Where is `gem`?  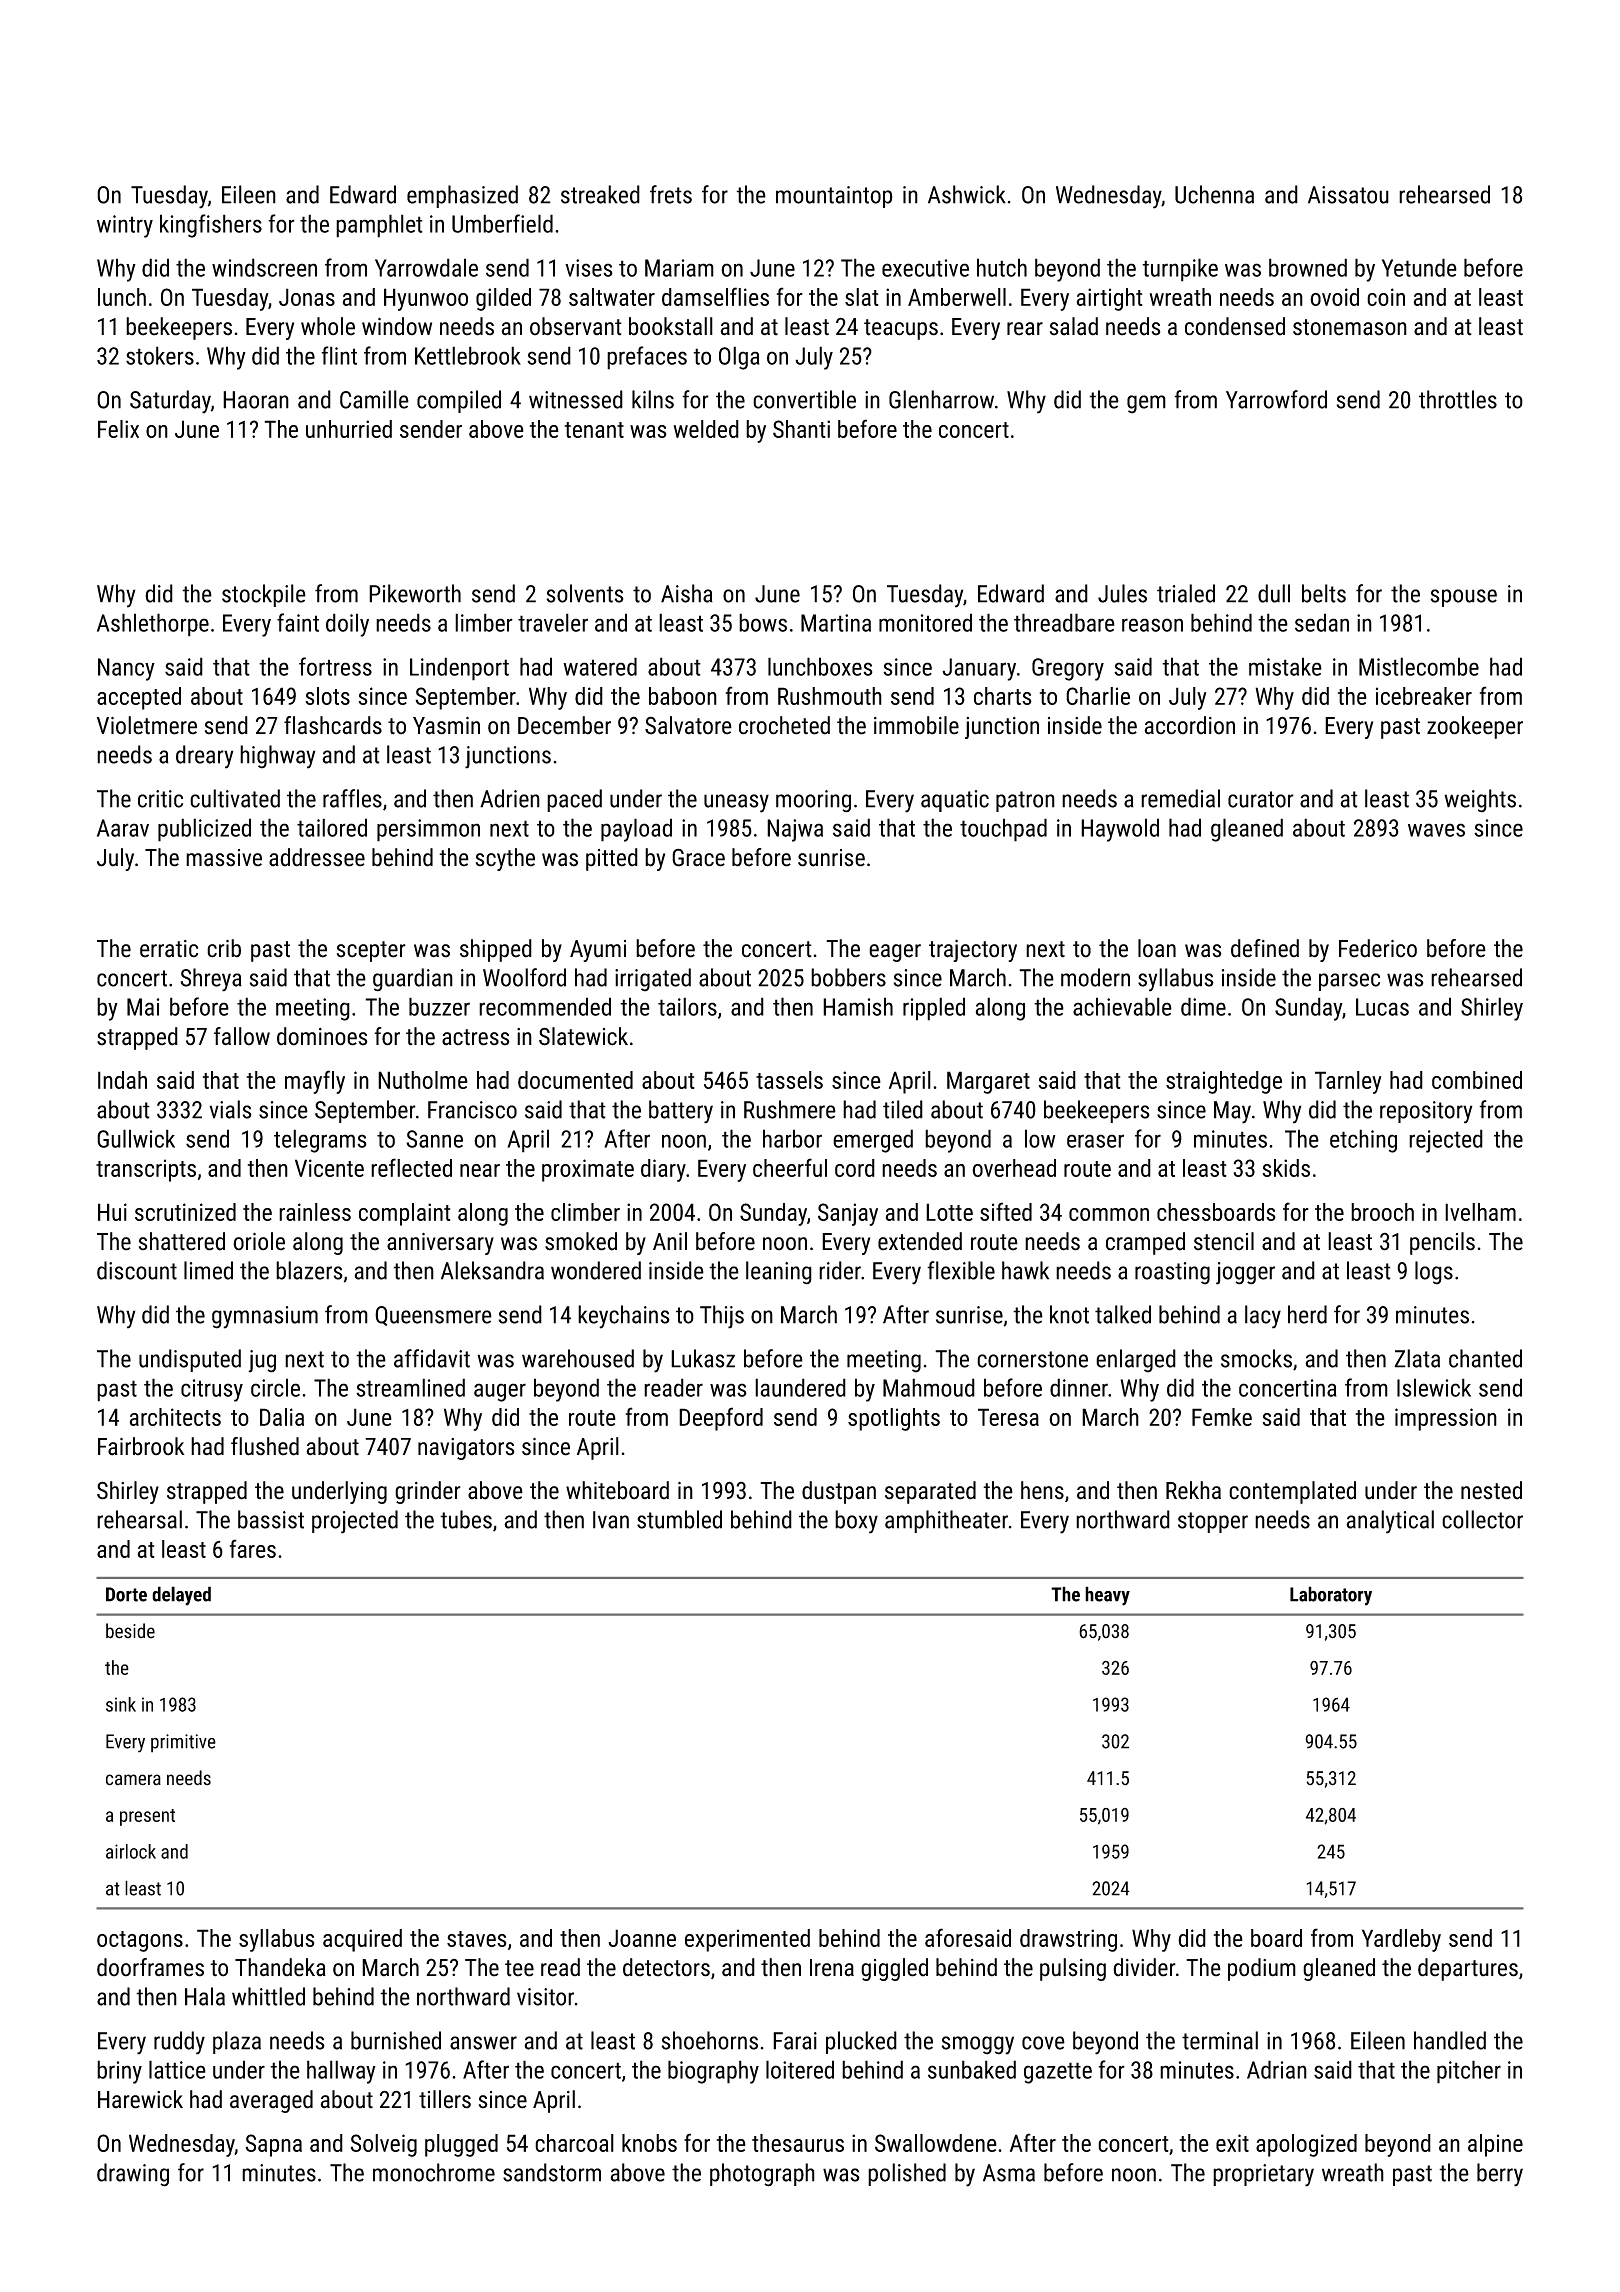 gem is located at coordinates (1146, 404).
